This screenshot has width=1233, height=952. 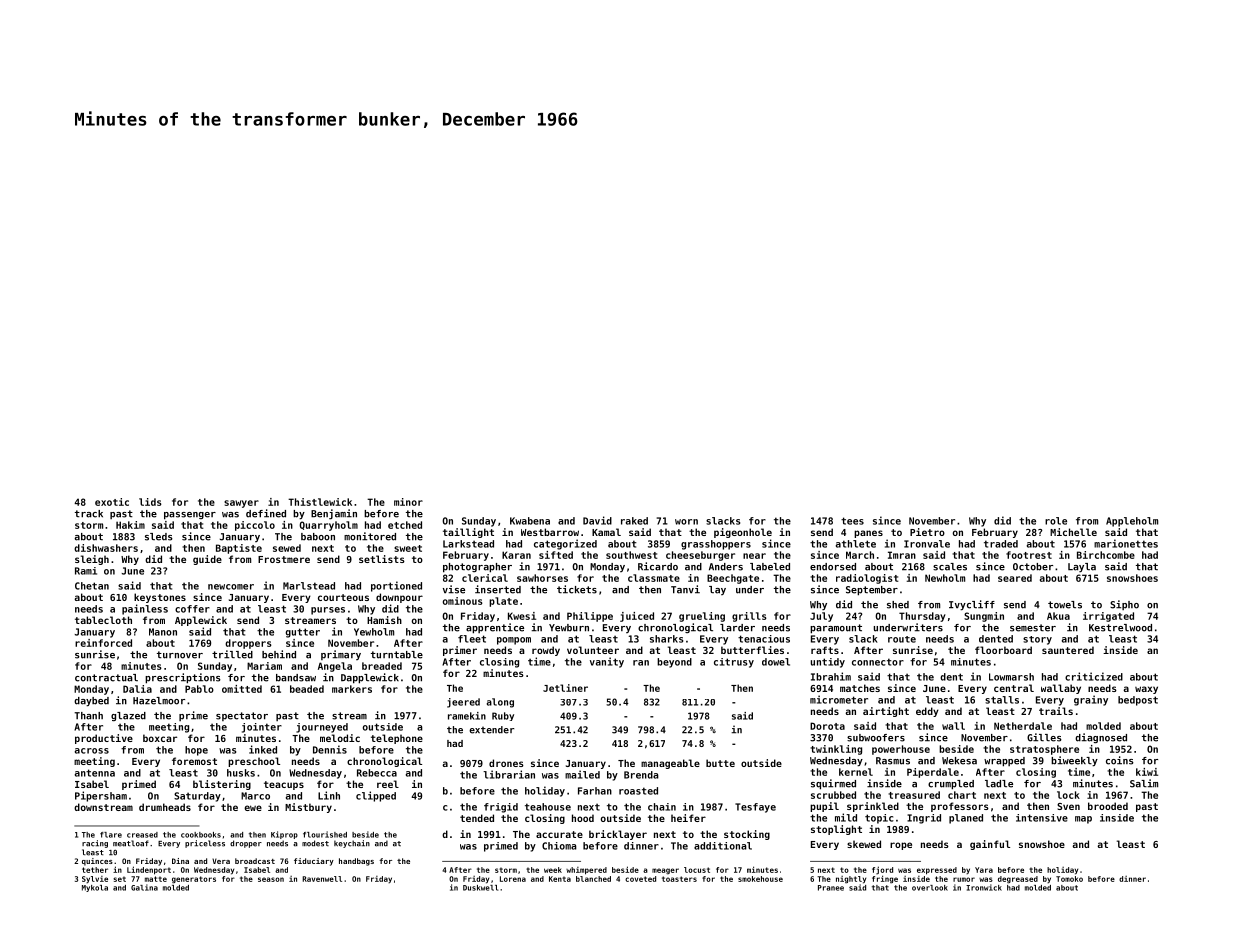 I want to click on Lowmarsh, so click(x=1011, y=677).
